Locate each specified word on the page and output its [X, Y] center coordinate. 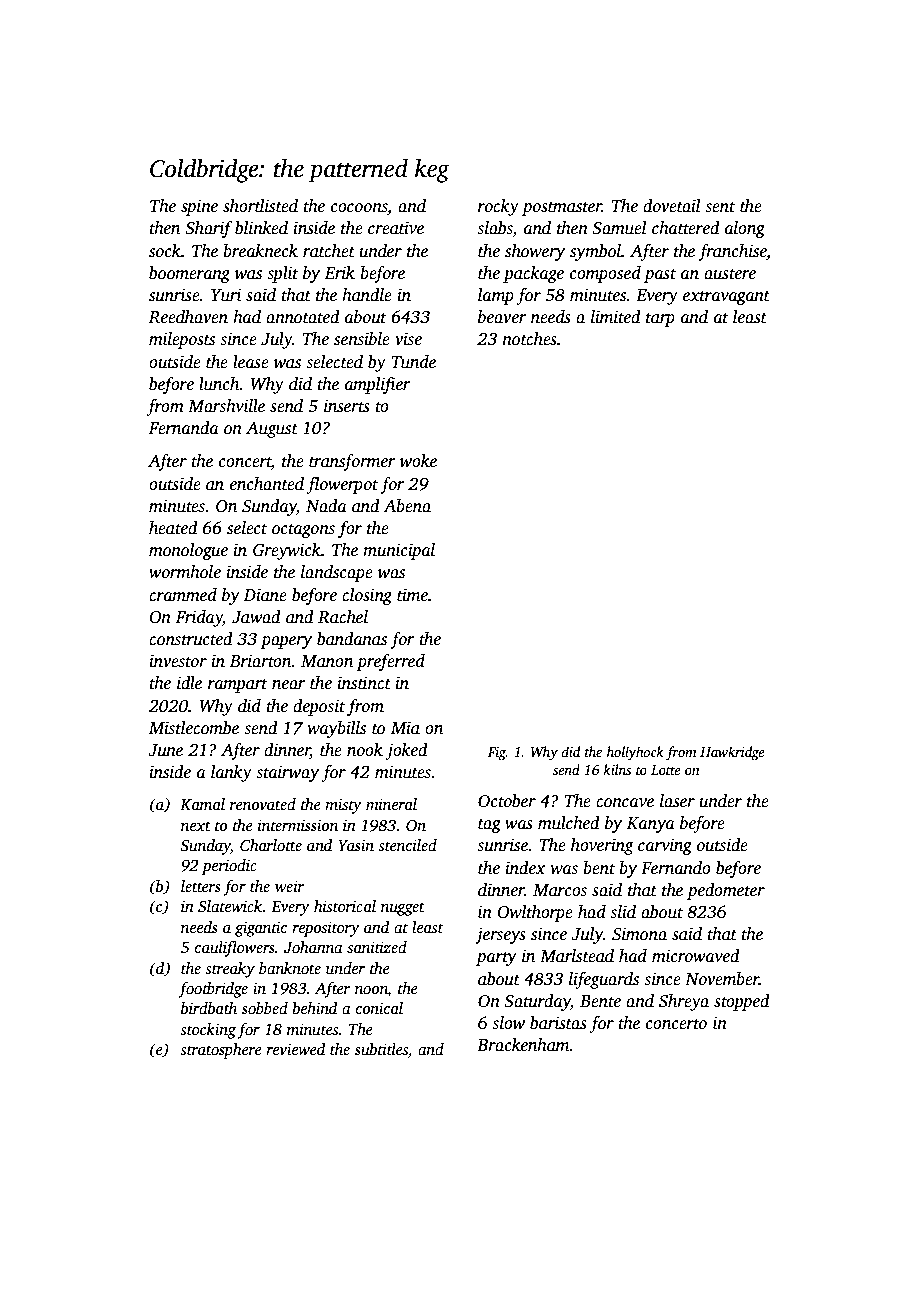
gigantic [261, 929]
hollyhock [635, 753]
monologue [188, 551]
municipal [399, 551]
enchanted [267, 484]
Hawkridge [732, 753]
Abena [407, 506]
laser [677, 801]
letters [201, 886]
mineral [391, 804]
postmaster [562, 208]
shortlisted [260, 206]
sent [720, 207]
